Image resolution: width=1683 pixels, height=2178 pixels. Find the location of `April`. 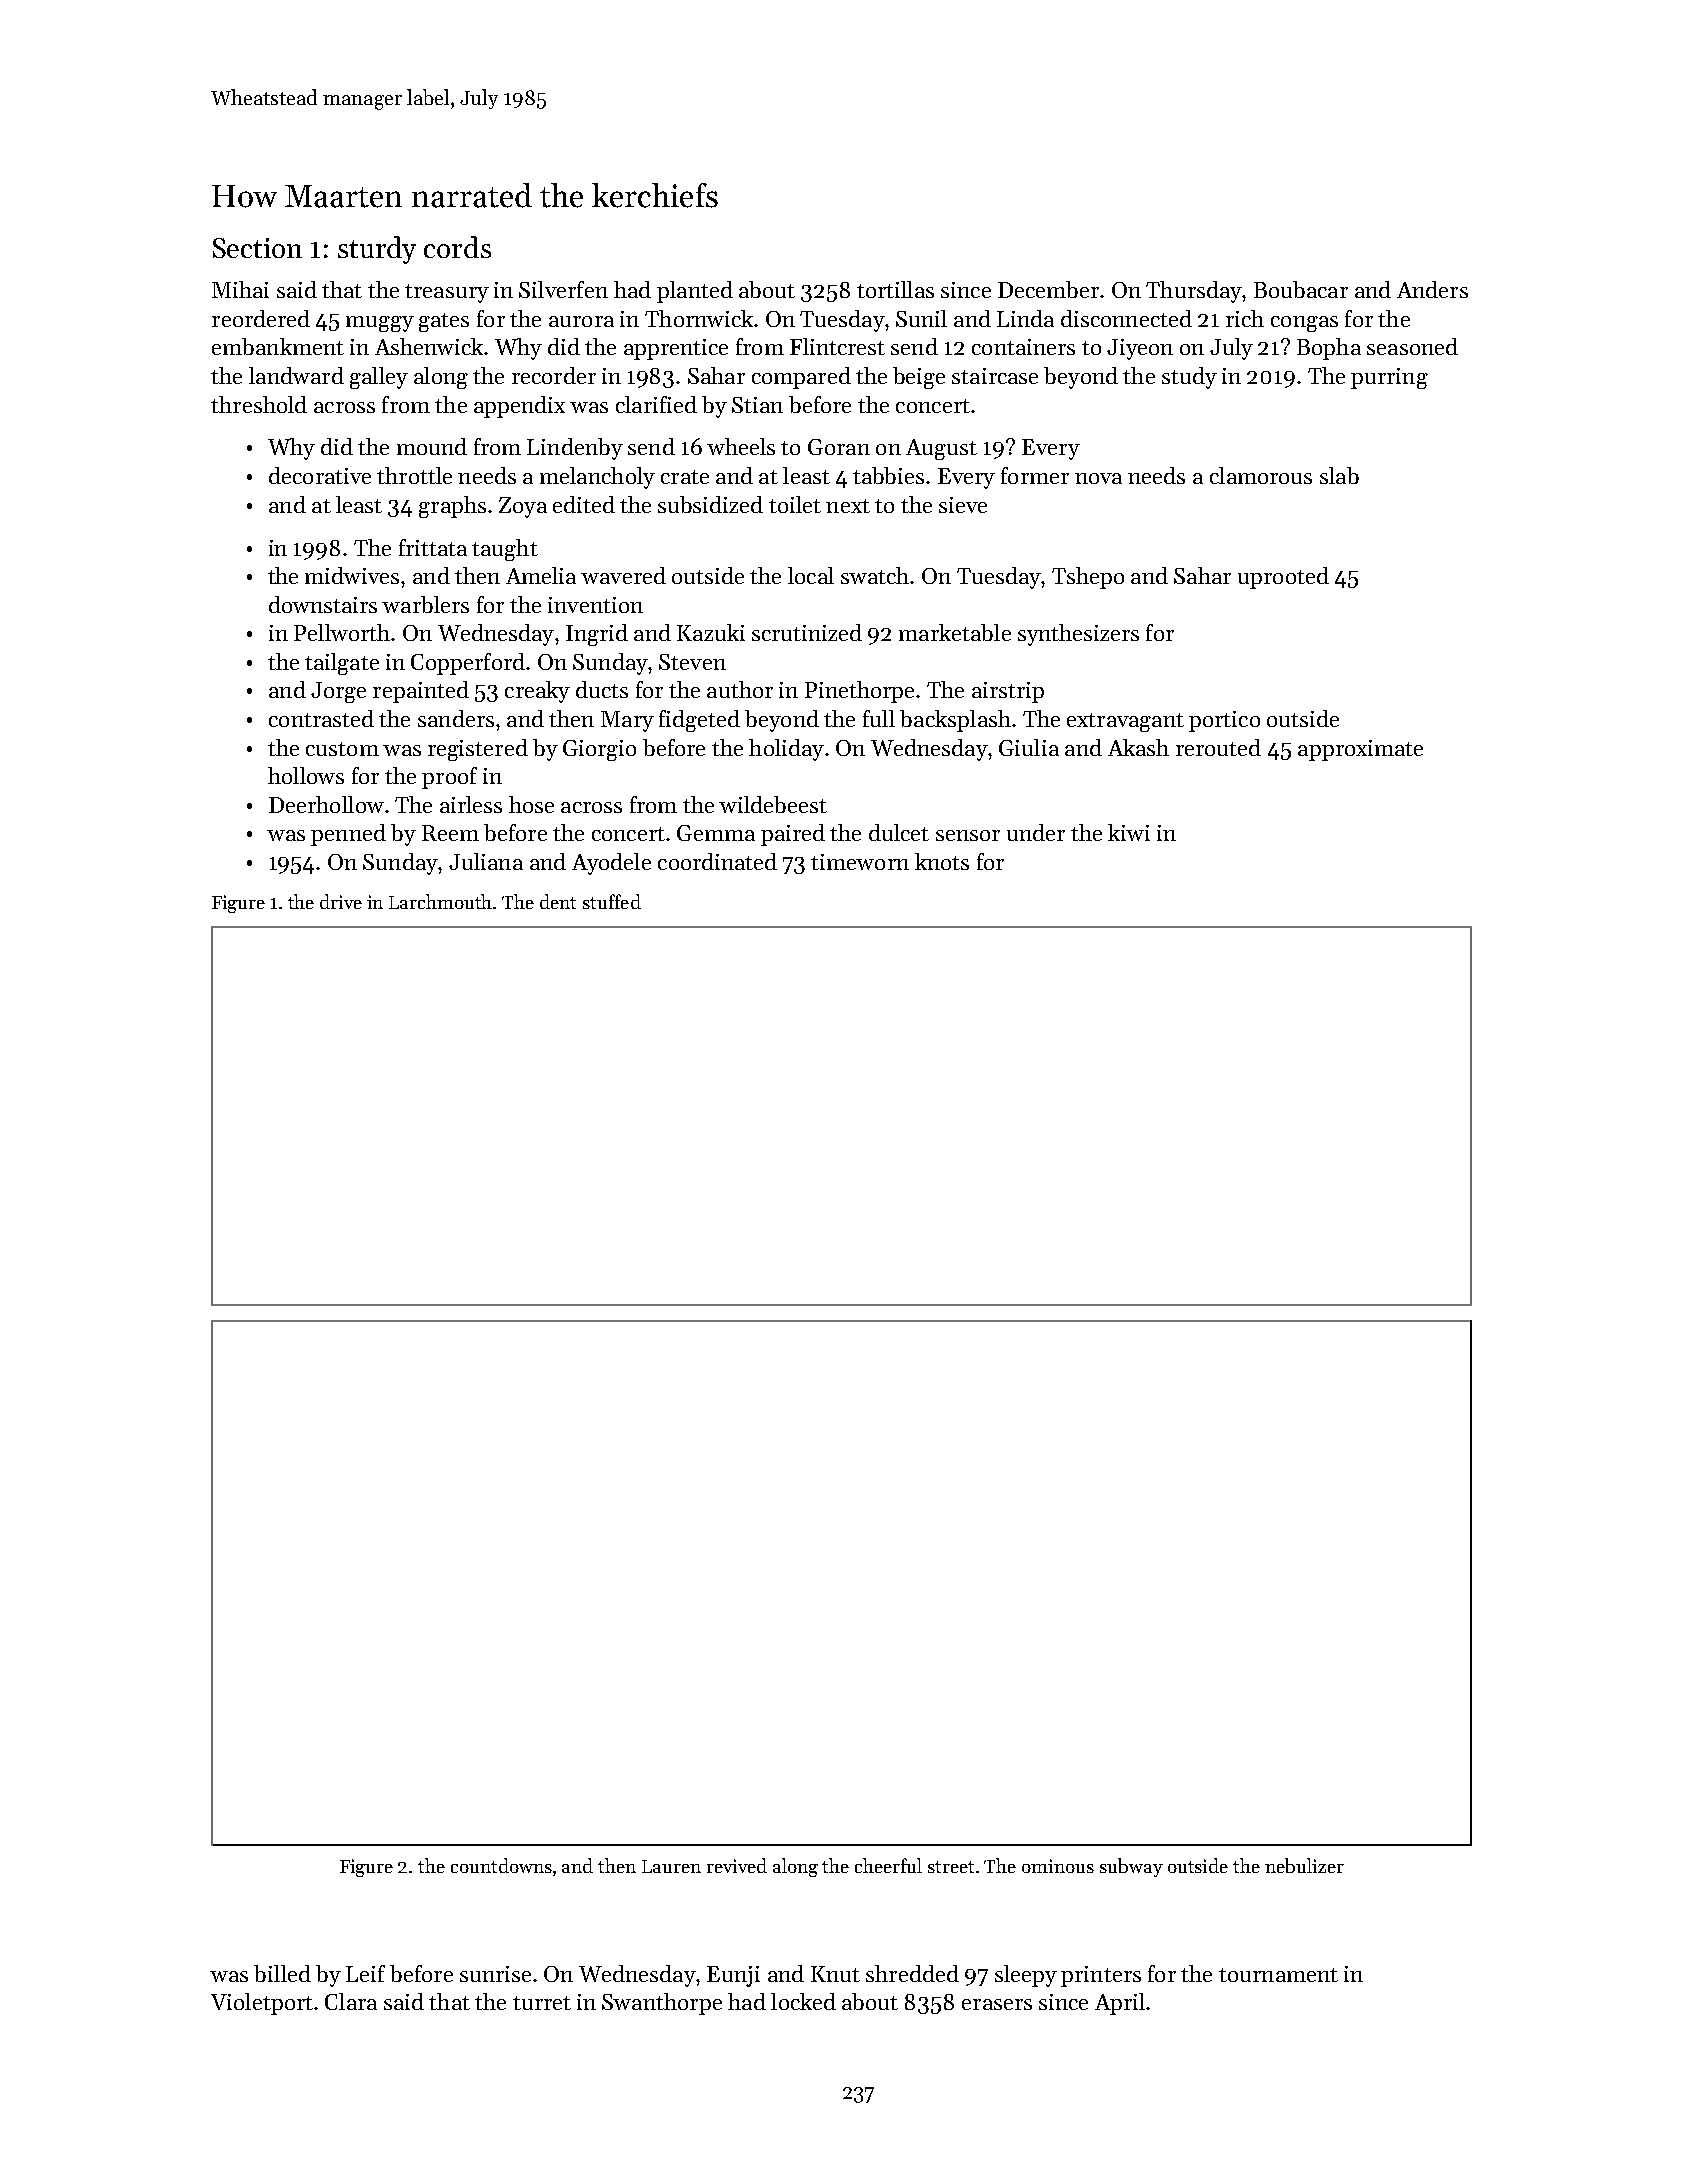

April is located at coordinates (1120, 2004).
